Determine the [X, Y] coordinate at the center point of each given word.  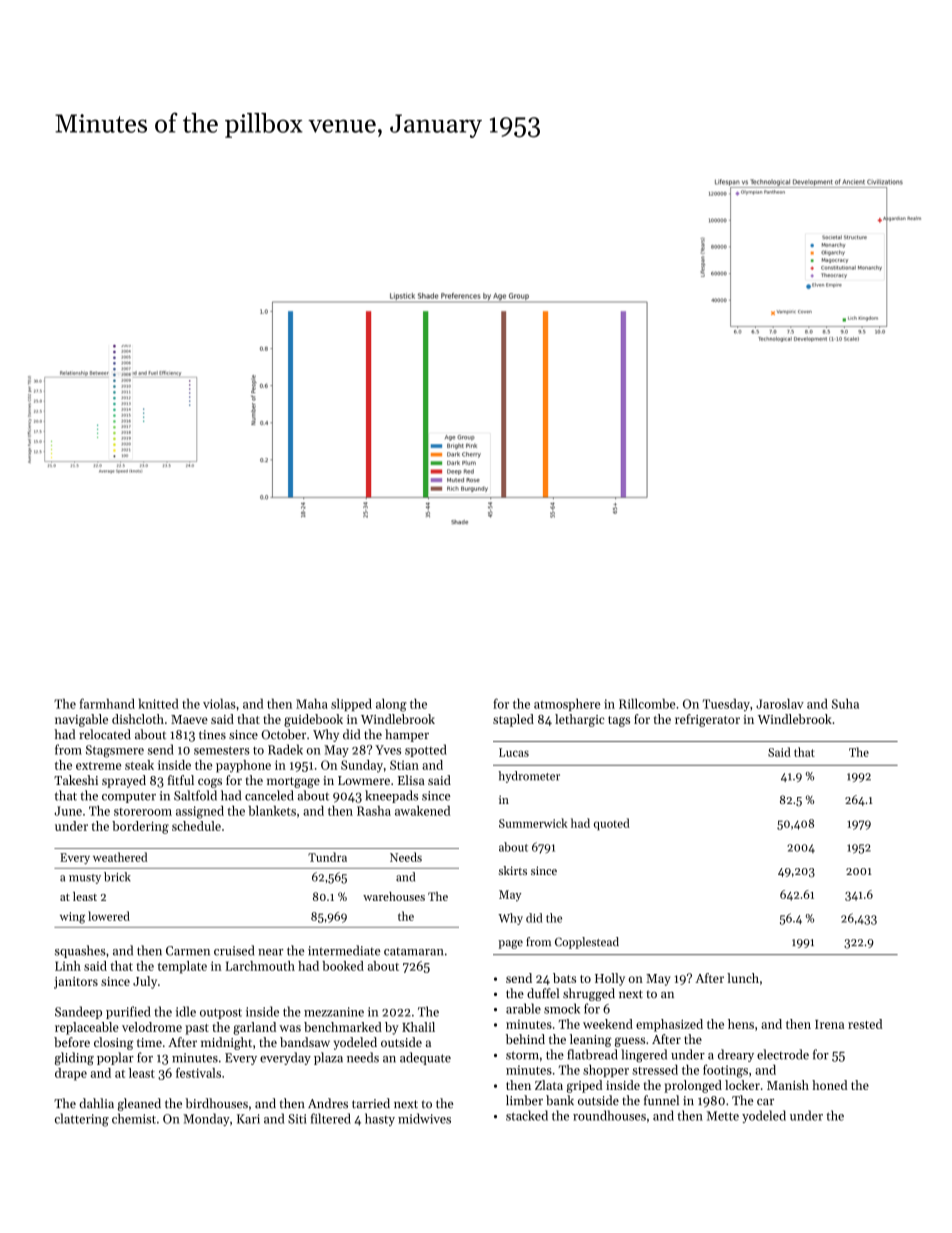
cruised [234, 950]
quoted [612, 824]
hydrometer [529, 777]
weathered [120, 857]
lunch [743, 978]
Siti [297, 1119]
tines [212, 735]
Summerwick [533, 823]
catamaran [413, 952]
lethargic [579, 720]
